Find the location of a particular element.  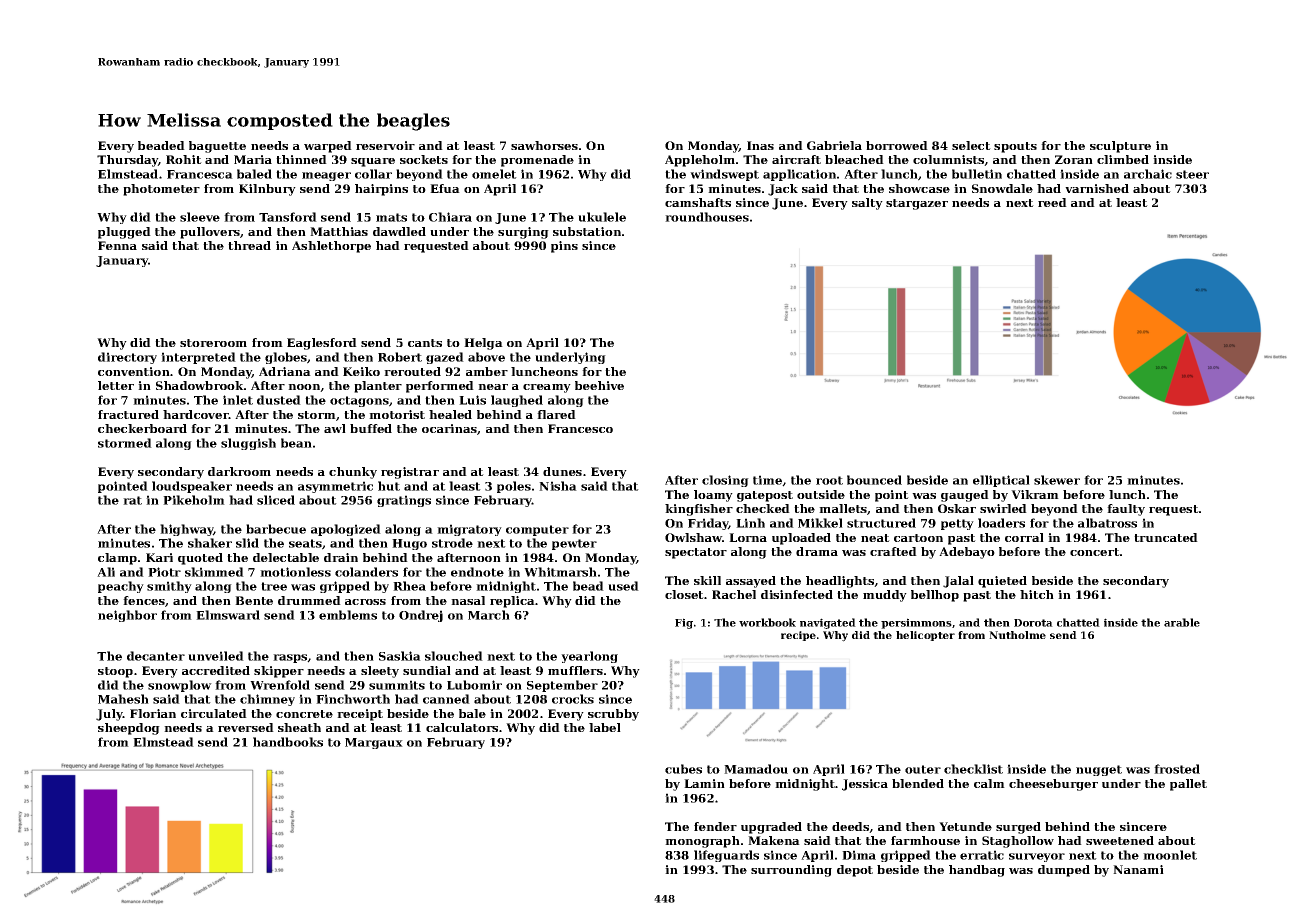

clamp is located at coordinates (117, 559).
